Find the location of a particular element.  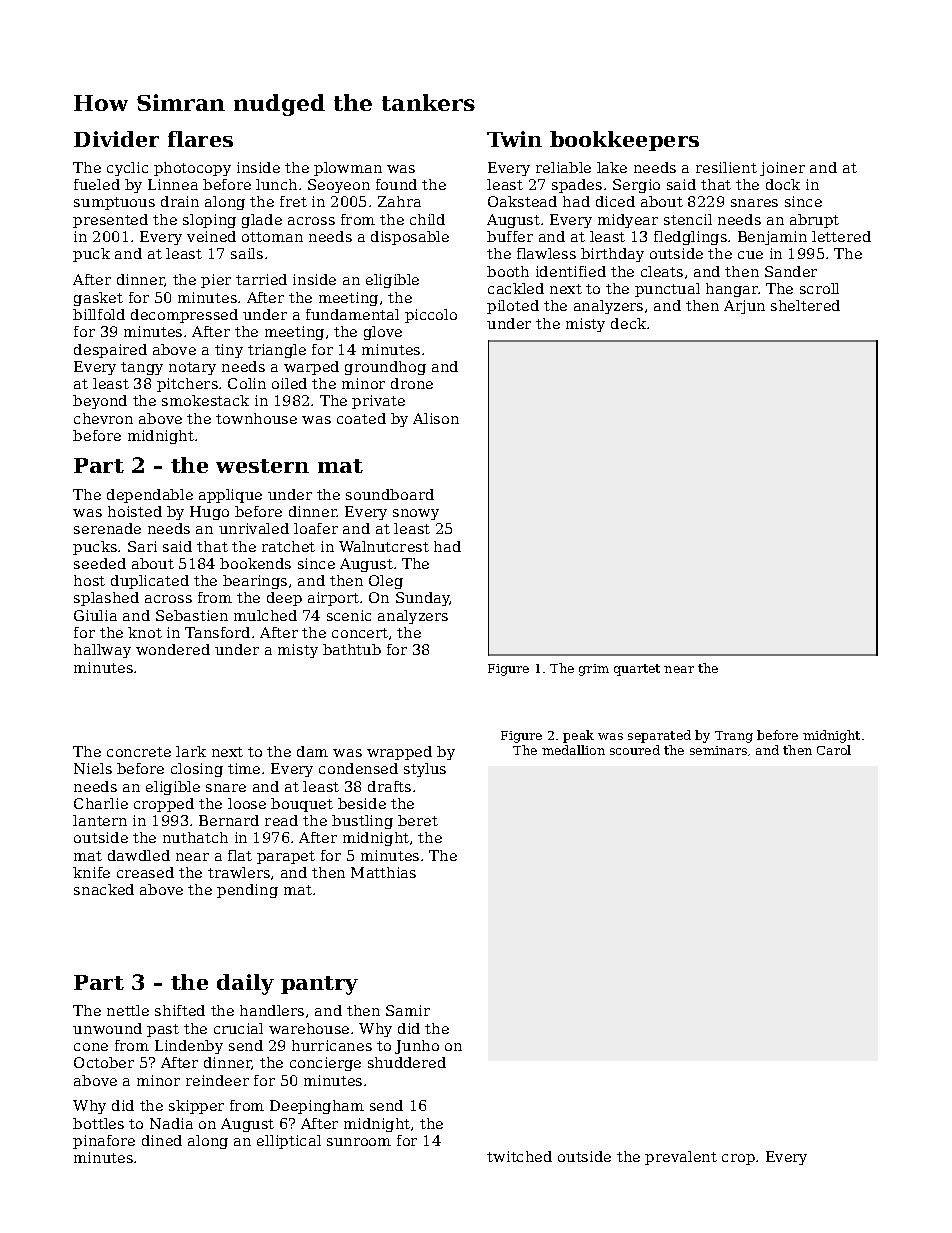

October is located at coordinates (104, 1062).
